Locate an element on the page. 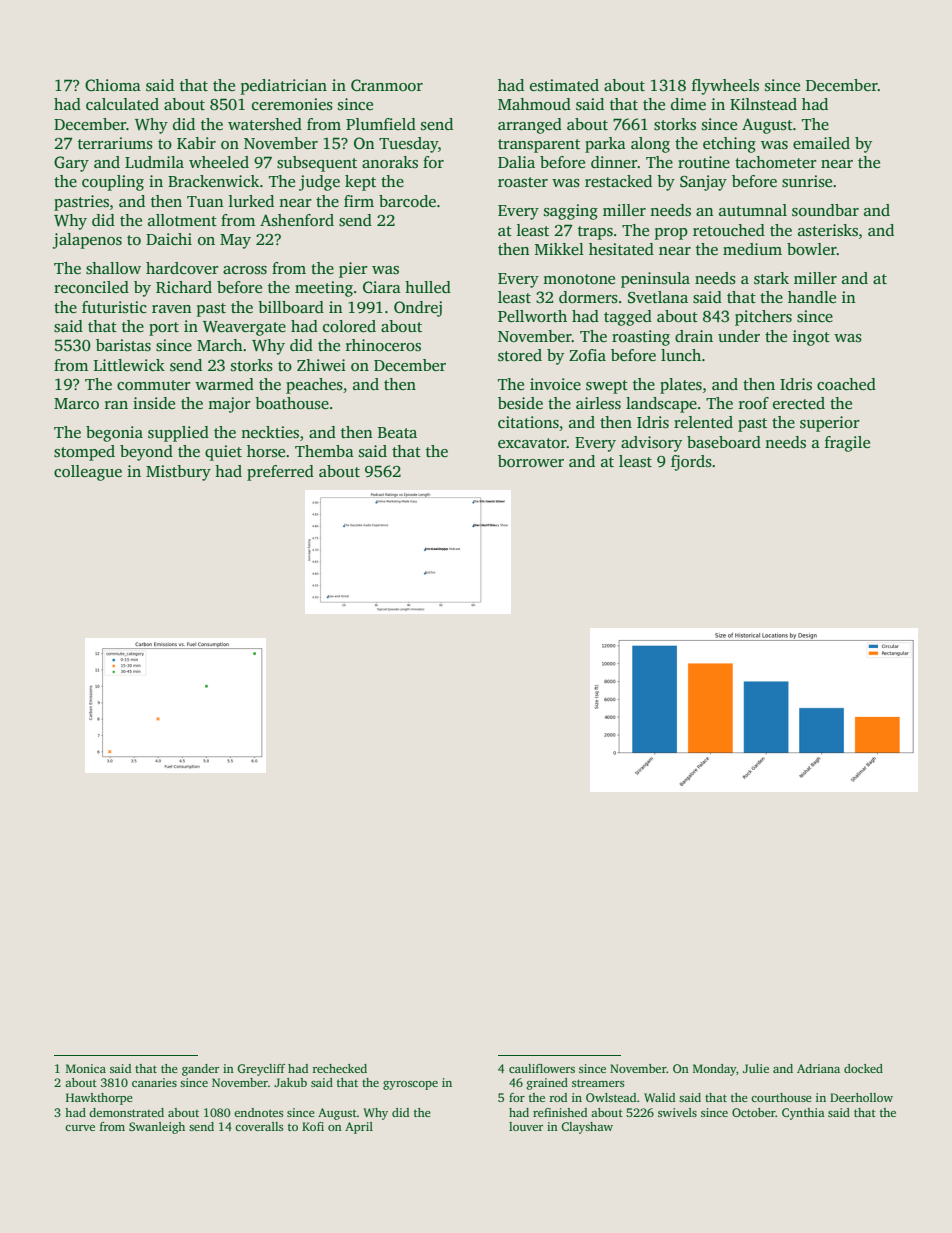  swivels is located at coordinates (677, 1112).
